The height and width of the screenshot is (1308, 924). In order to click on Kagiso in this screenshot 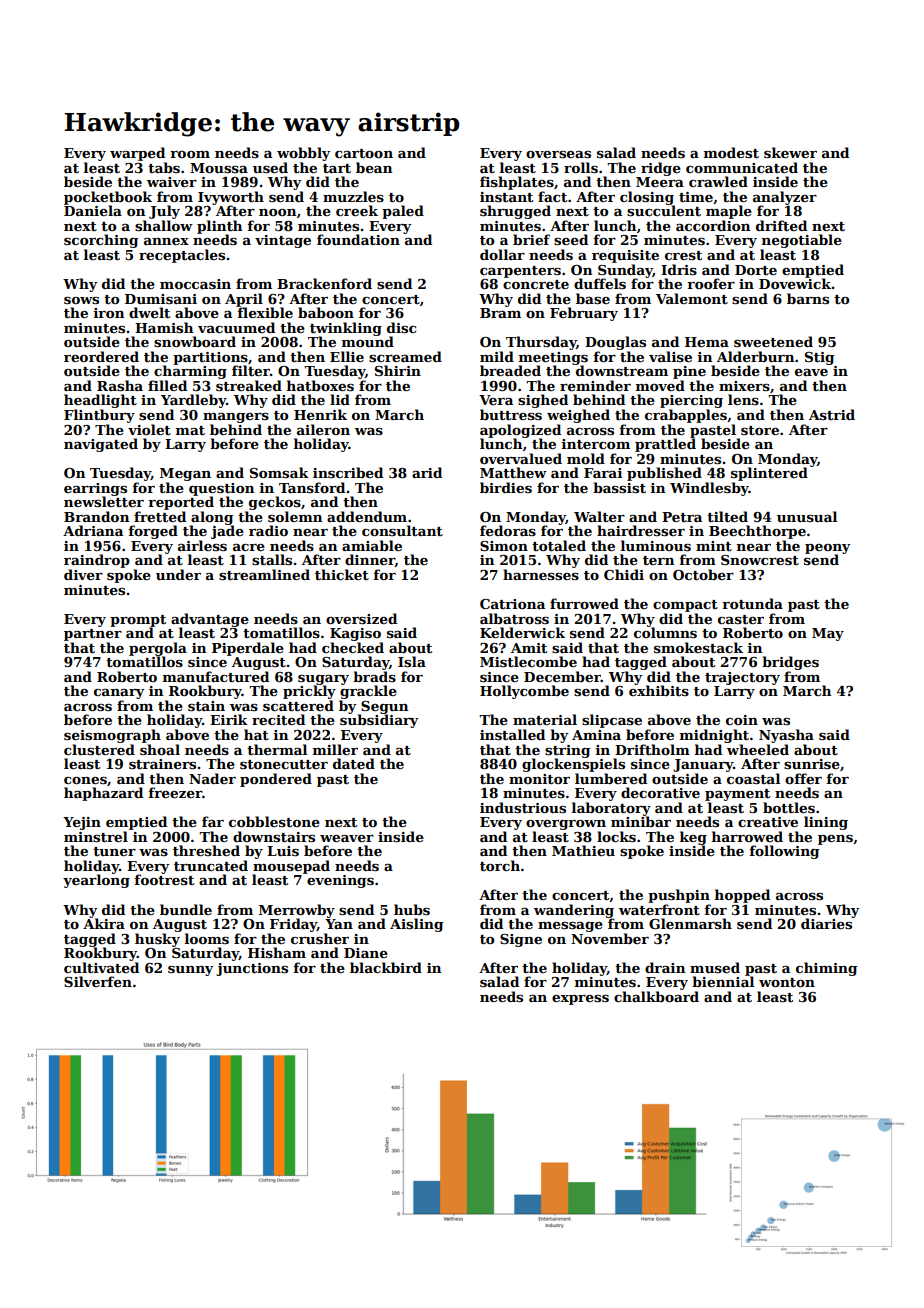, I will do `click(355, 634)`.
